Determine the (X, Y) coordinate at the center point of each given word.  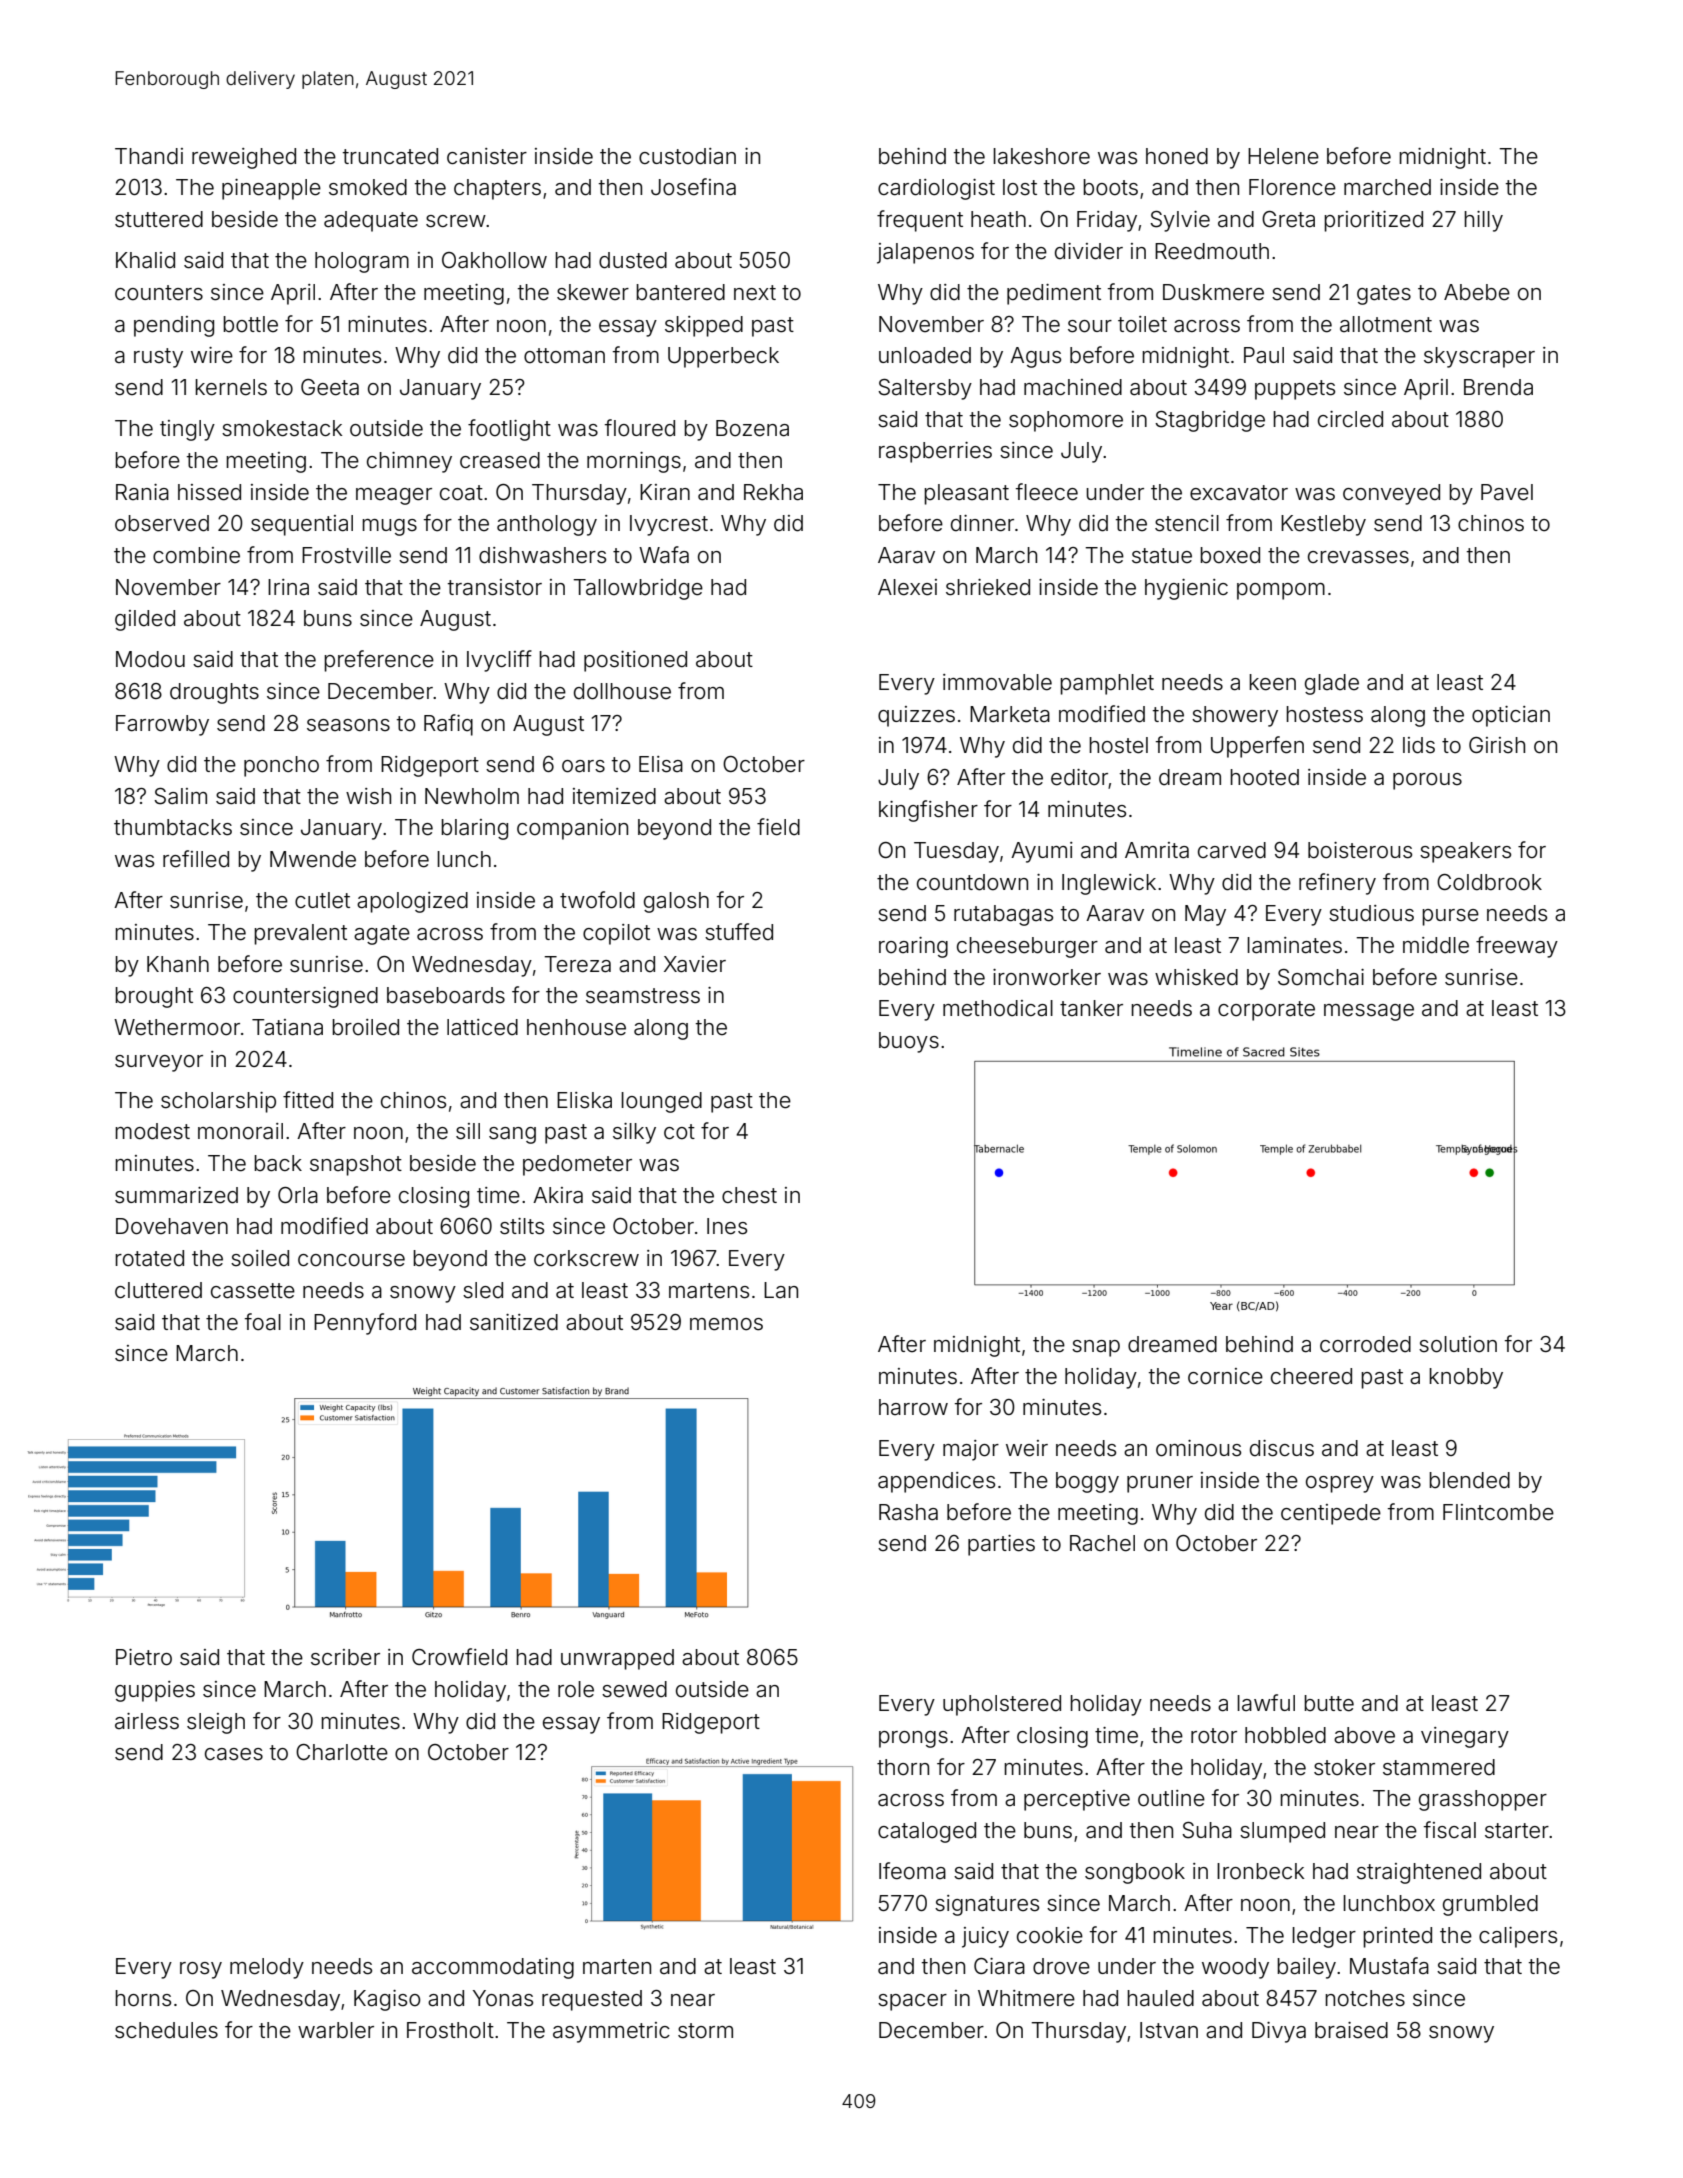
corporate (1266, 1011)
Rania (142, 492)
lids (1419, 745)
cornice (1225, 1376)
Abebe (1477, 292)
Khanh (178, 964)
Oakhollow (494, 260)
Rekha (773, 492)
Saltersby (925, 389)
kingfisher (928, 811)
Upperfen (1257, 747)
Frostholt (450, 2030)
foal (263, 1322)
